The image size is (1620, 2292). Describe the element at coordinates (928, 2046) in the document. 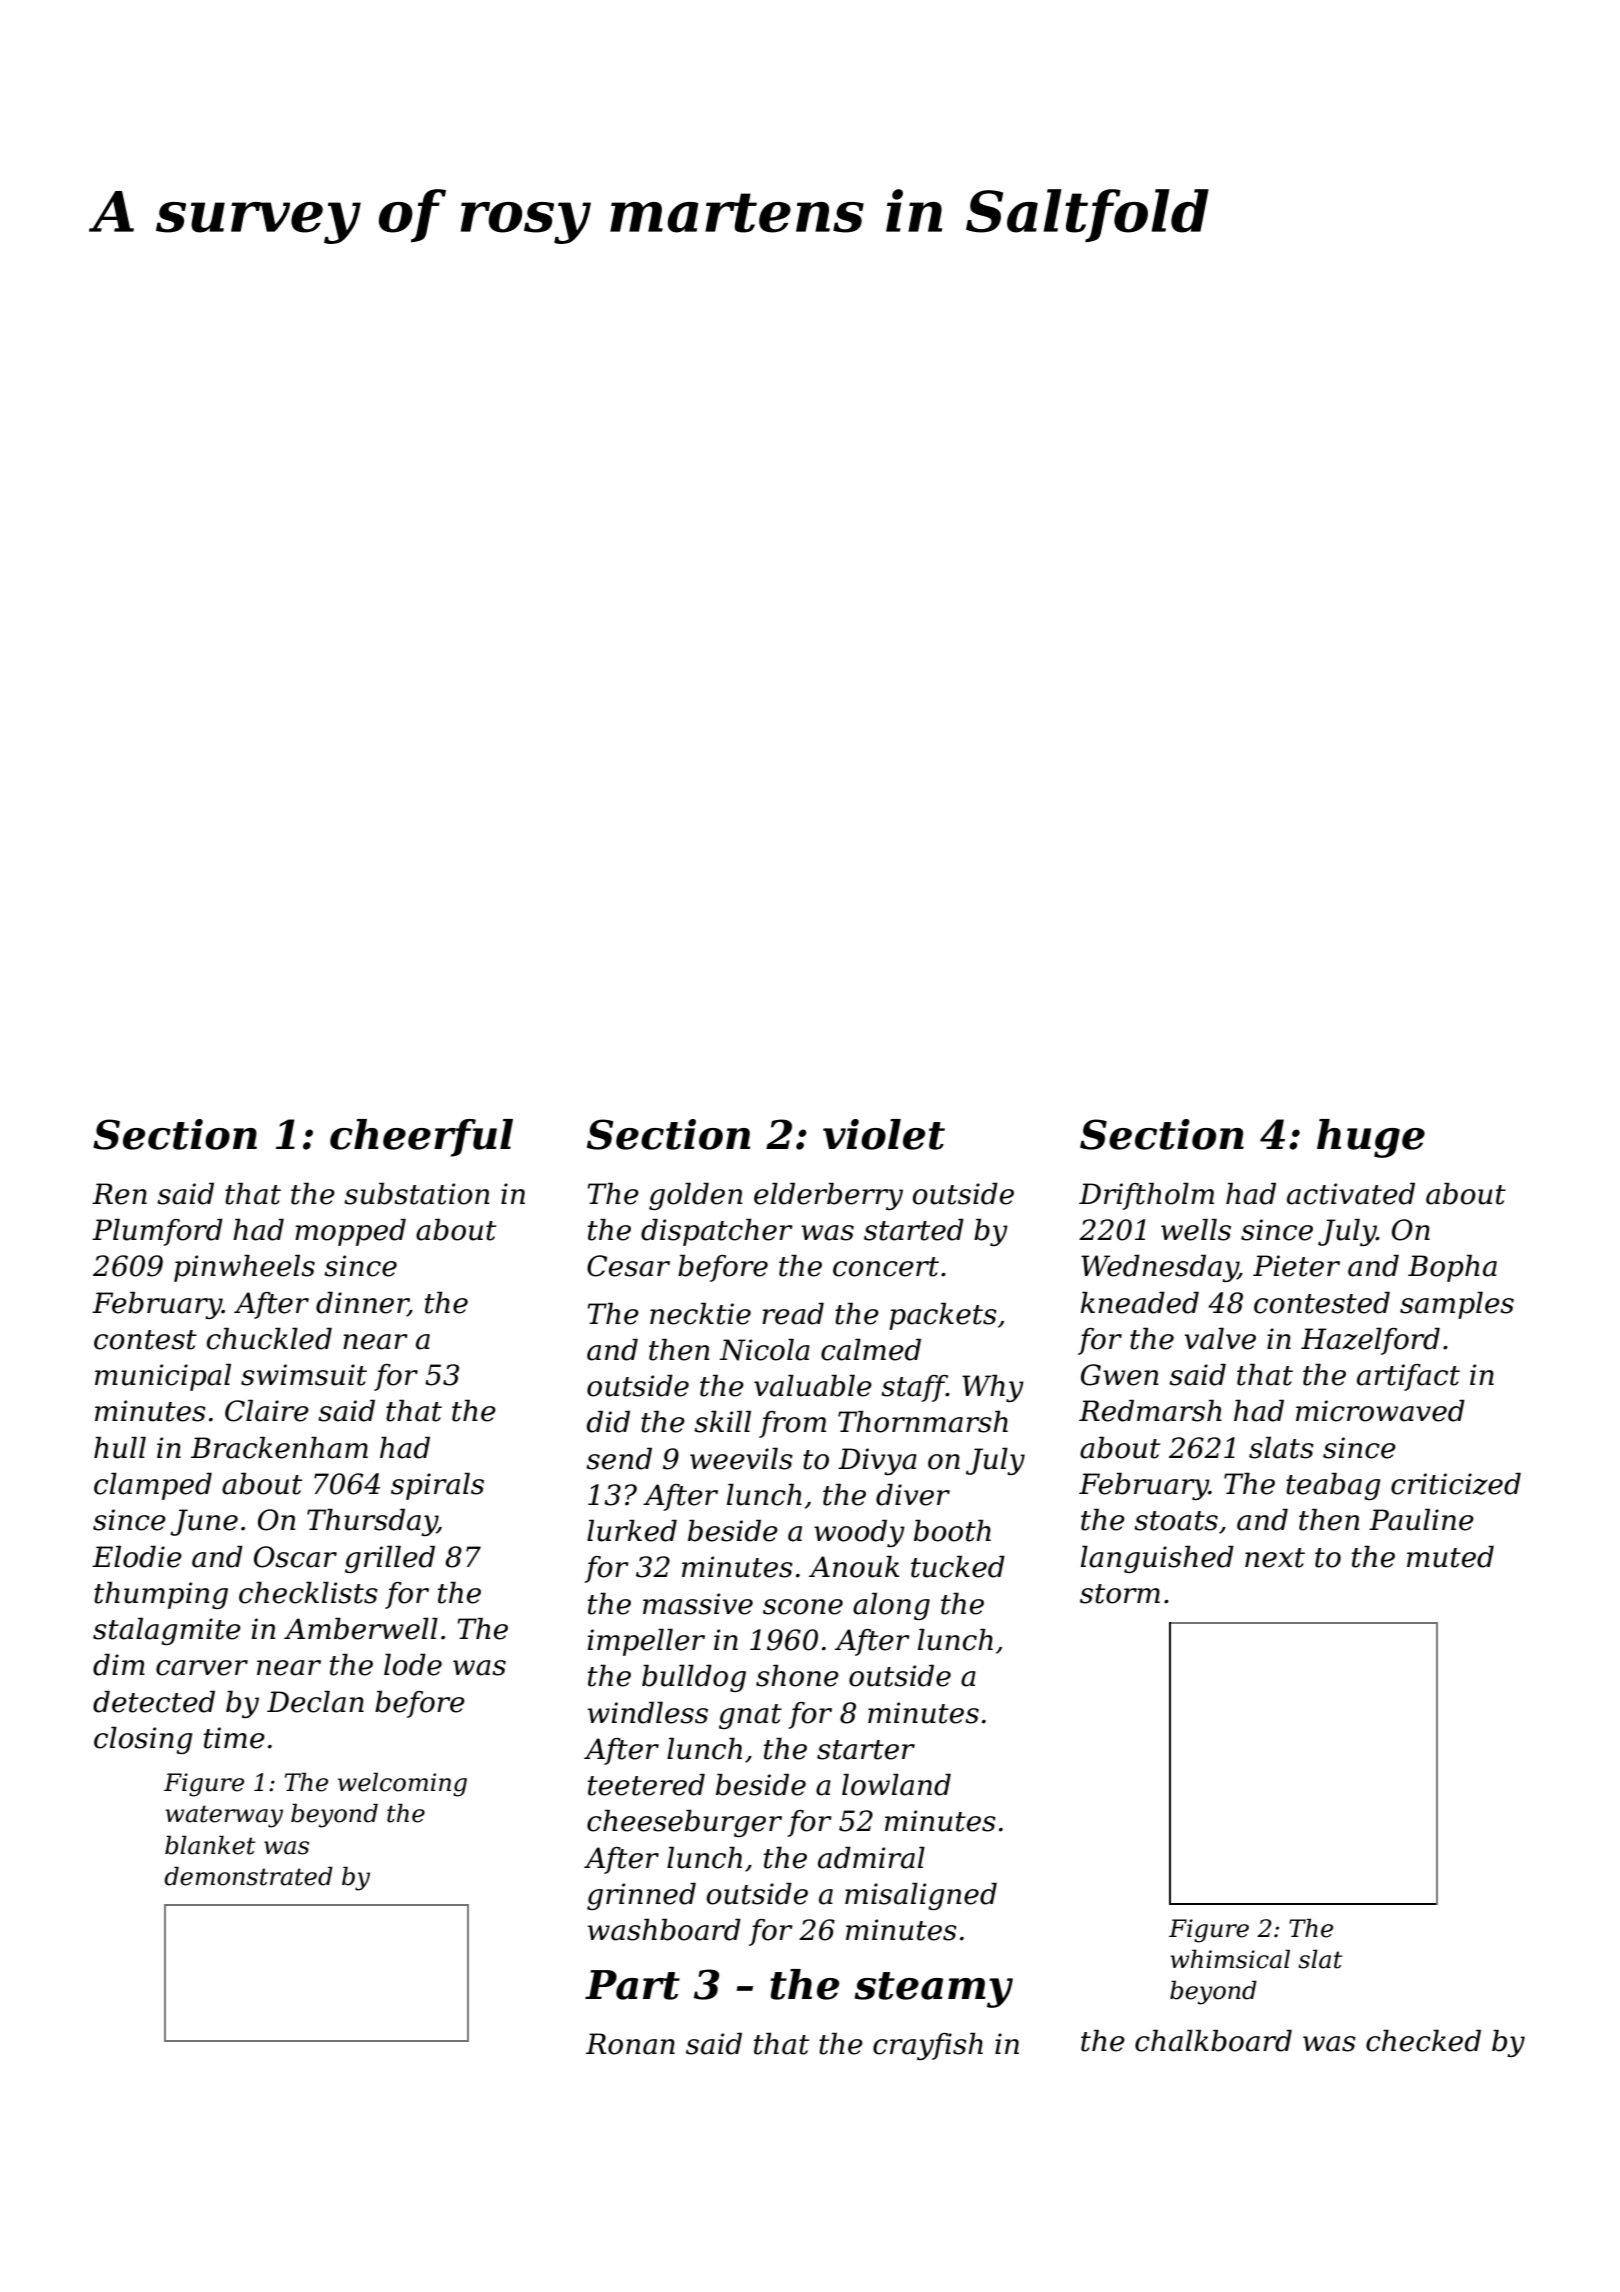

I see `crayfish` at that location.
